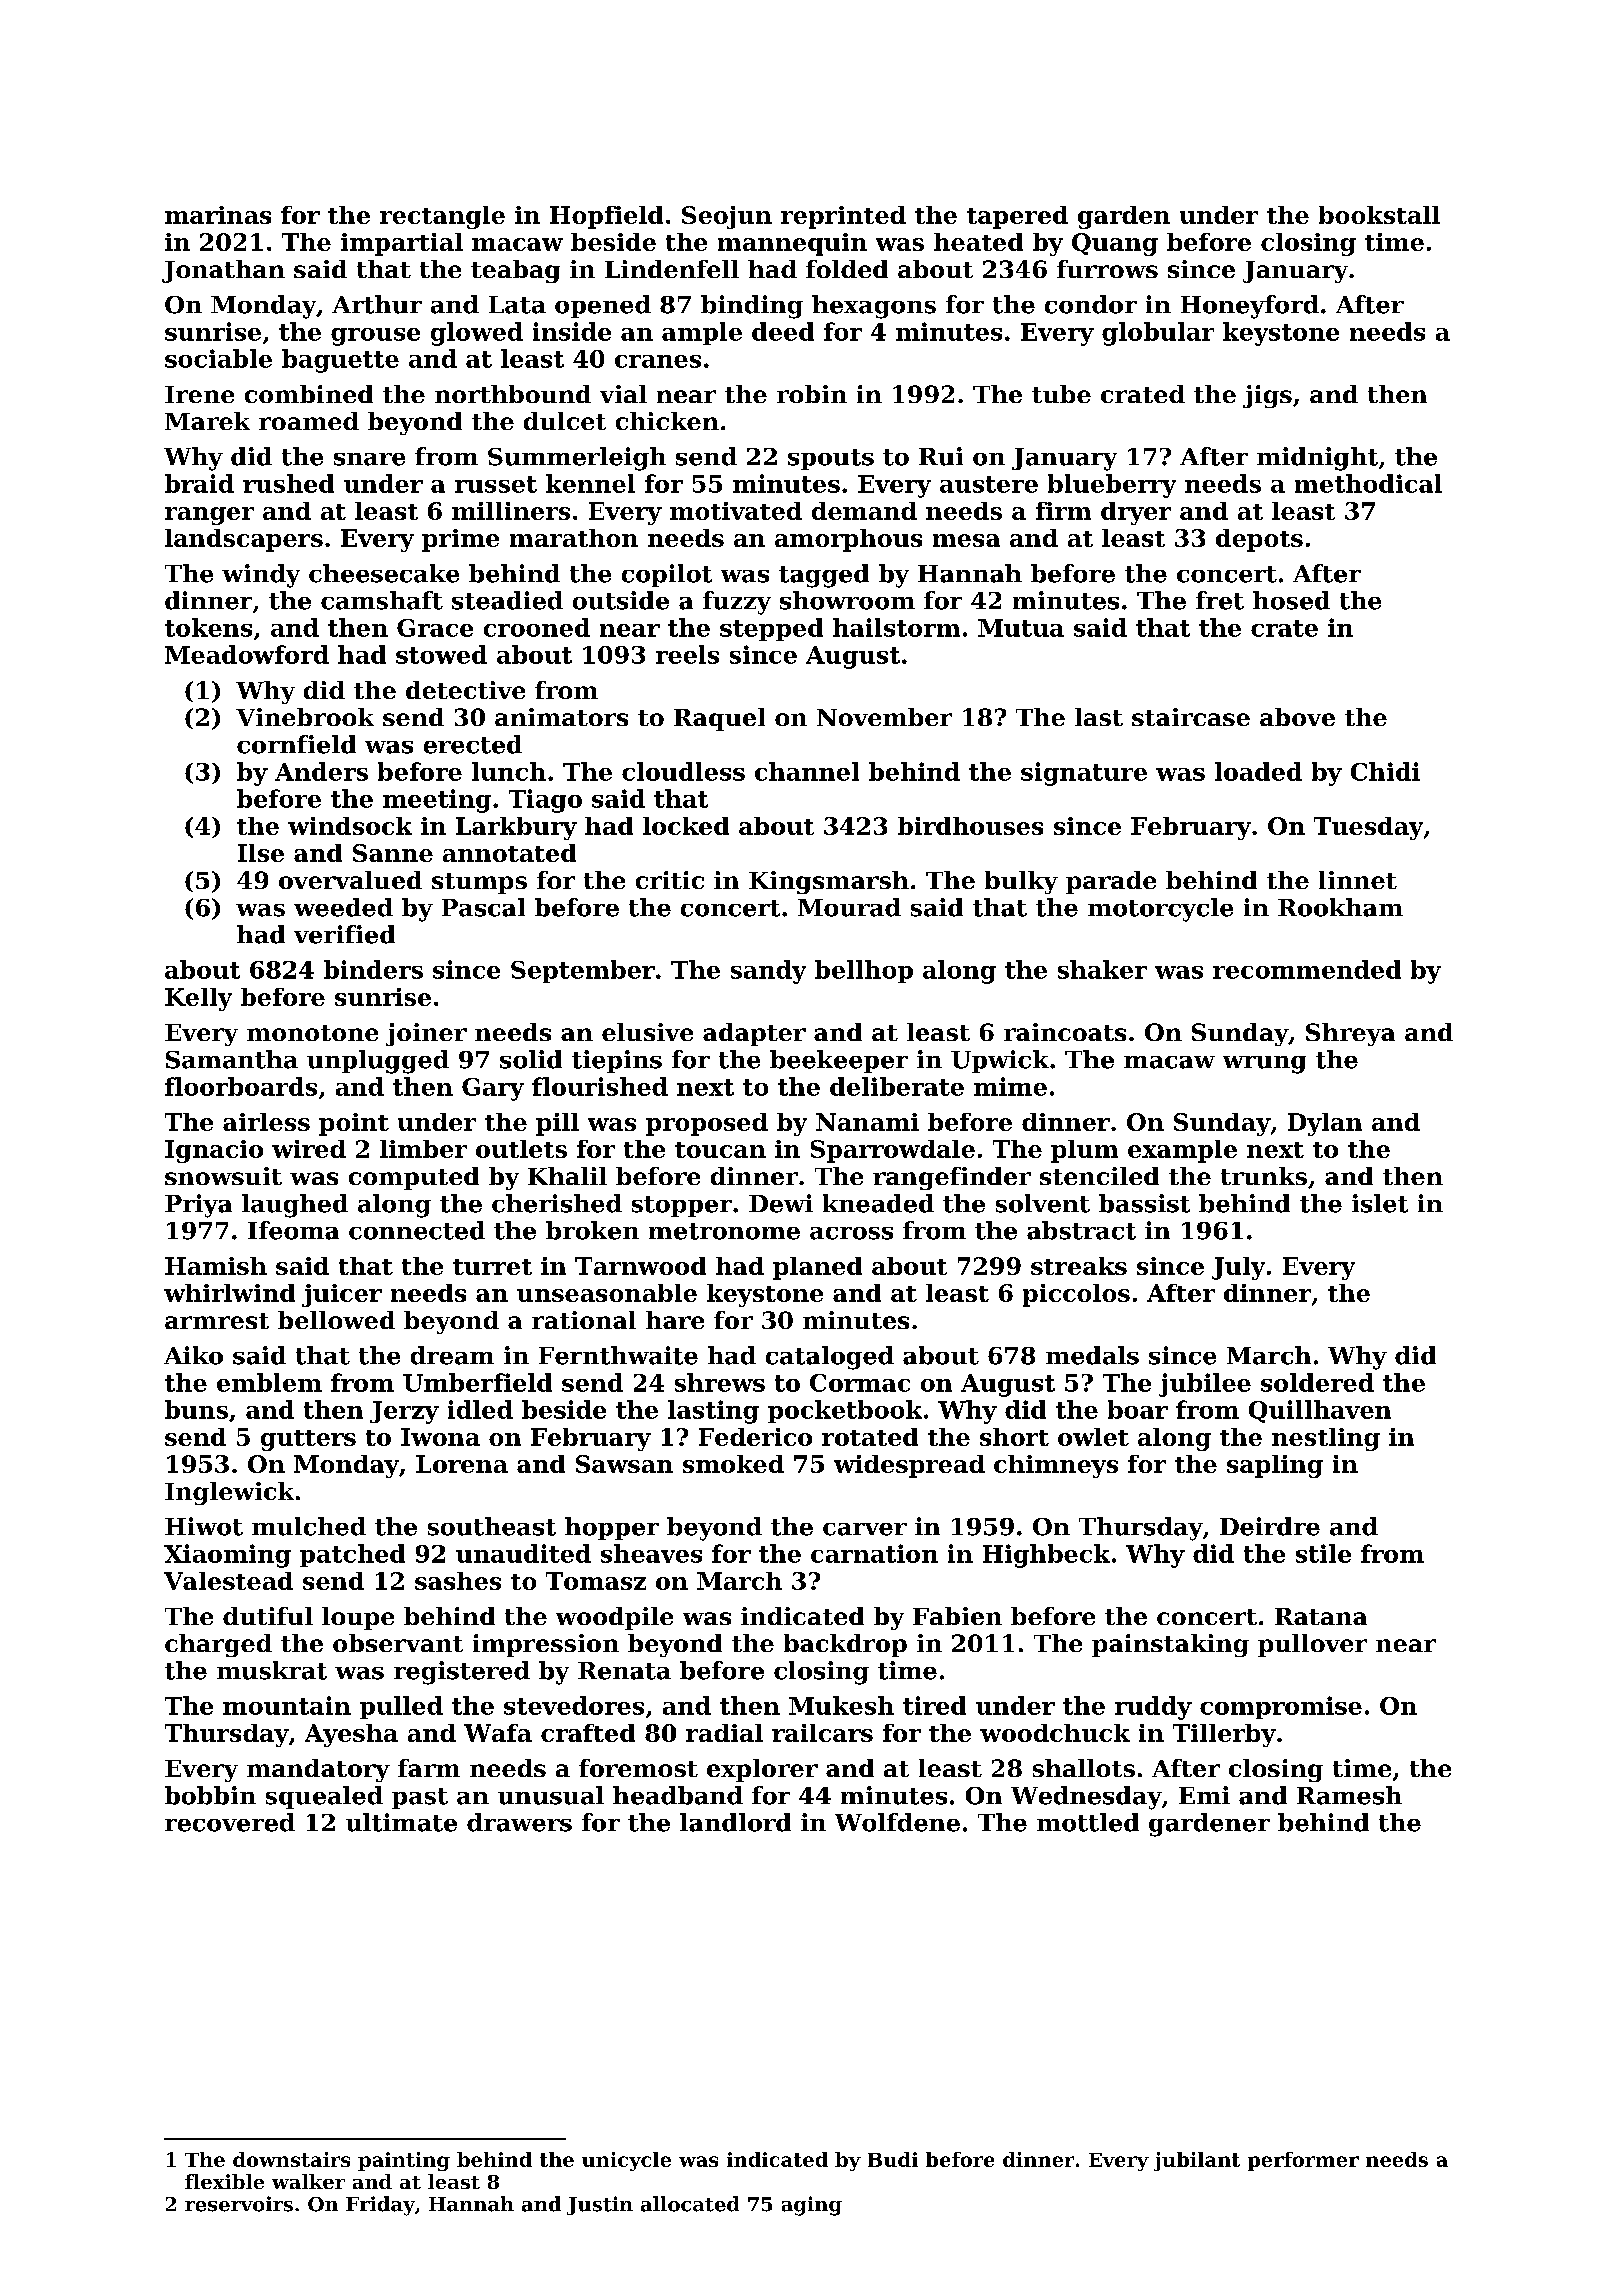  Describe the element at coordinates (309, 1149) in the screenshot. I see `wired` at that location.
